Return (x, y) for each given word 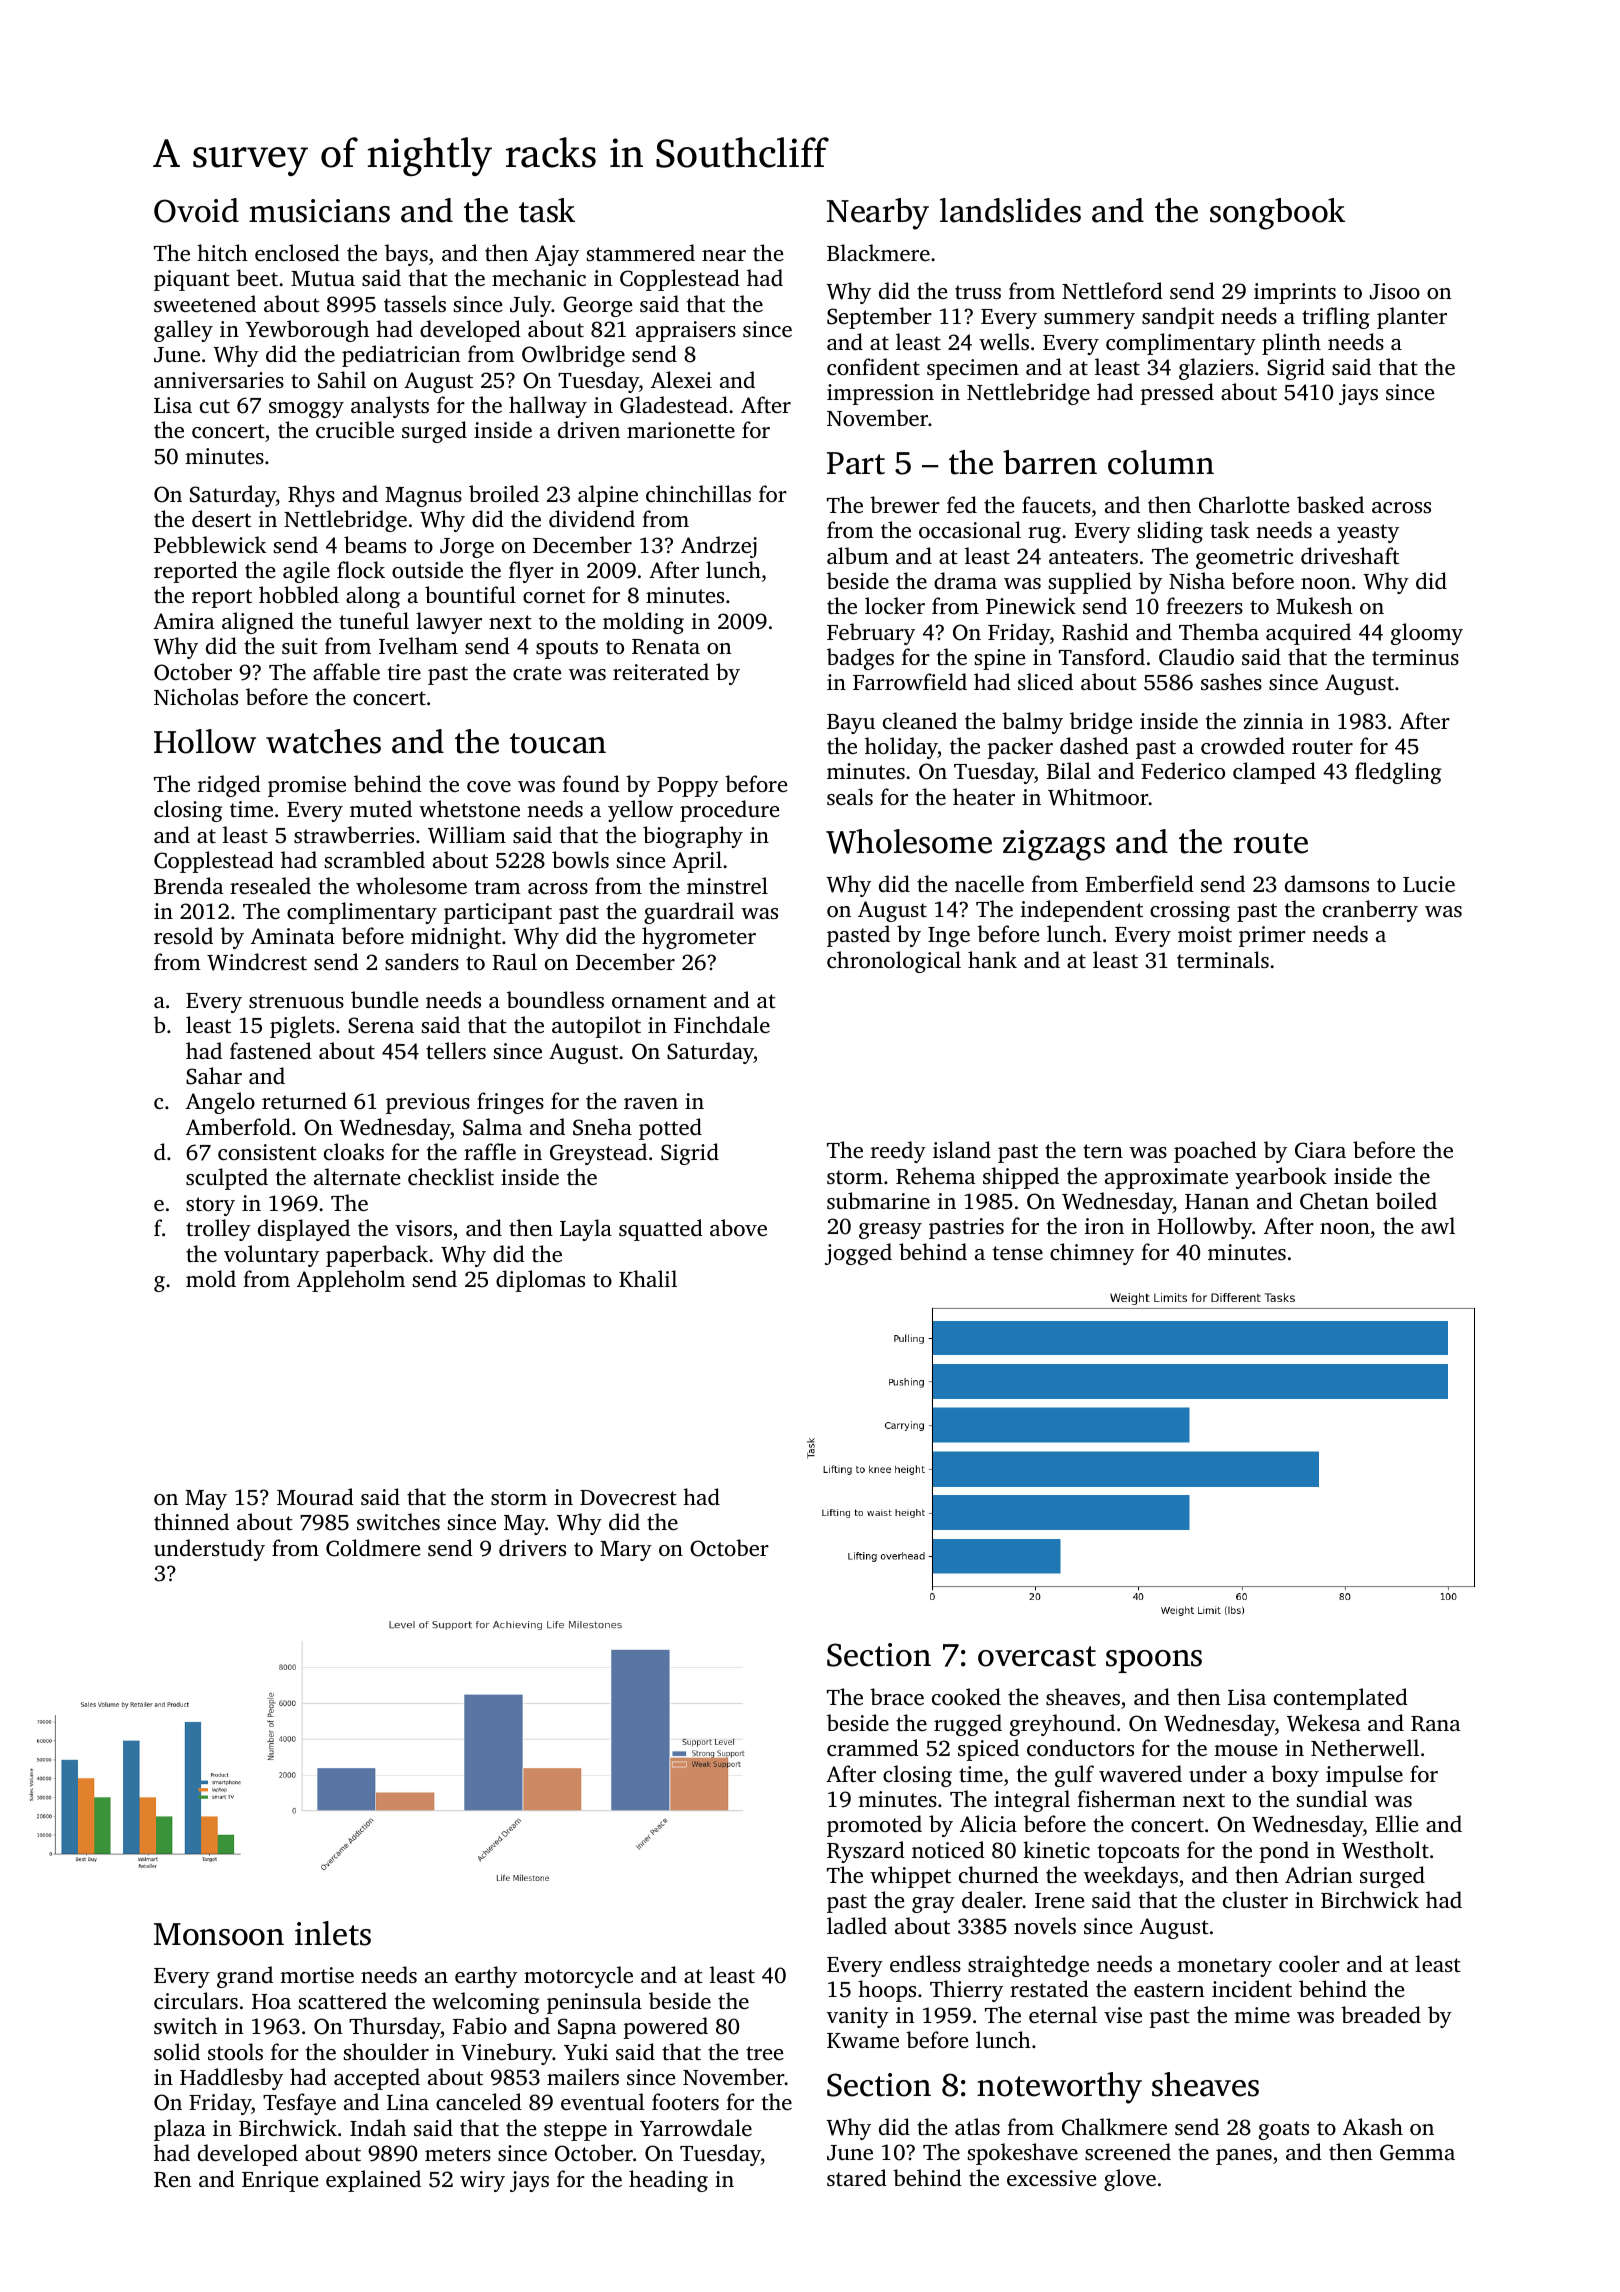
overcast (1037, 1656)
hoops (887, 1991)
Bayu (851, 724)
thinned (191, 1521)
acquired (1308, 634)
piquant (192, 280)
